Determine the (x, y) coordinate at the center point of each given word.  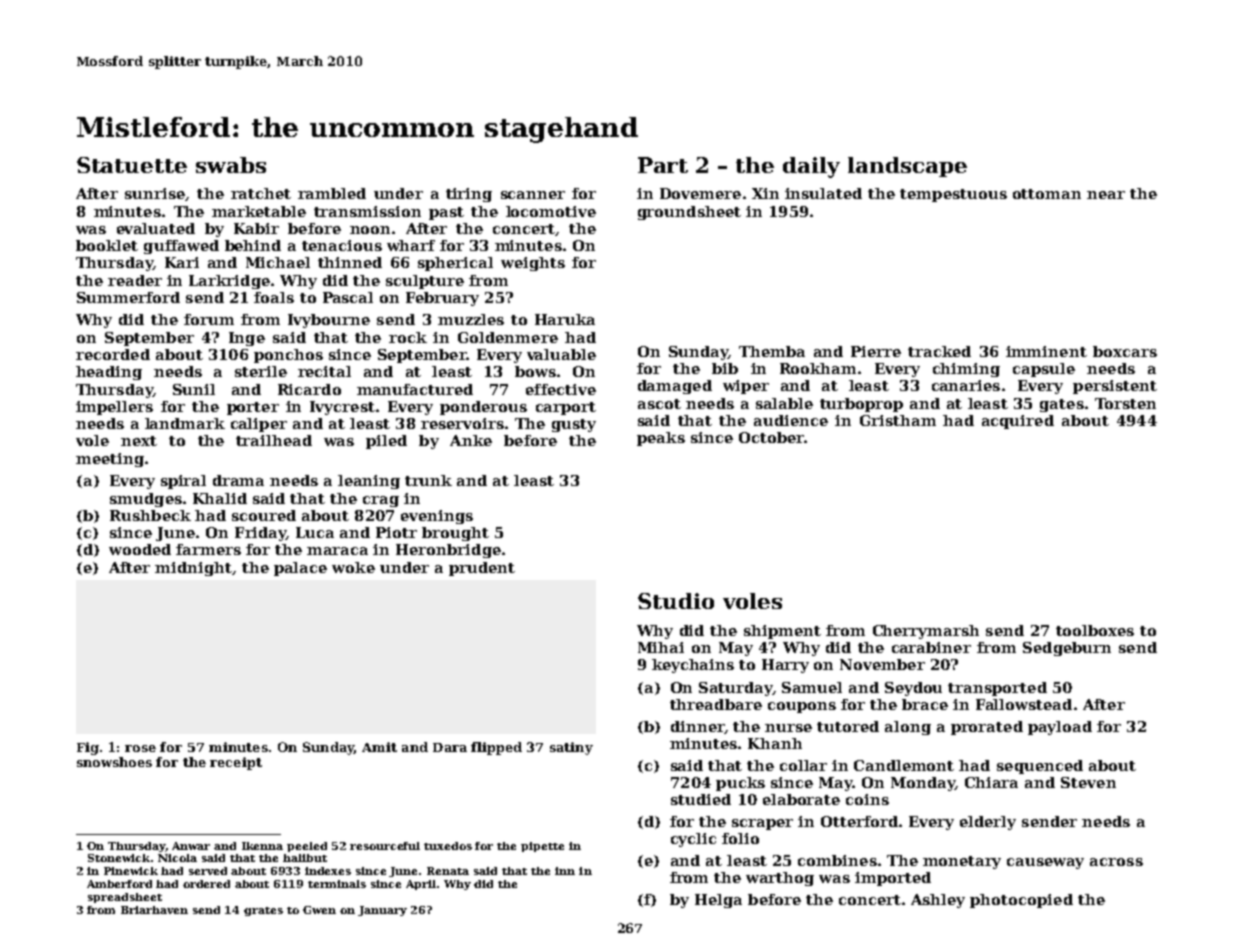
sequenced (1040, 767)
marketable (259, 211)
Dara (450, 747)
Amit (379, 747)
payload (1060, 728)
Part (663, 165)
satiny (571, 748)
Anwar (191, 846)
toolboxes (1095, 630)
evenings (437, 517)
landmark (185, 423)
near (1106, 195)
